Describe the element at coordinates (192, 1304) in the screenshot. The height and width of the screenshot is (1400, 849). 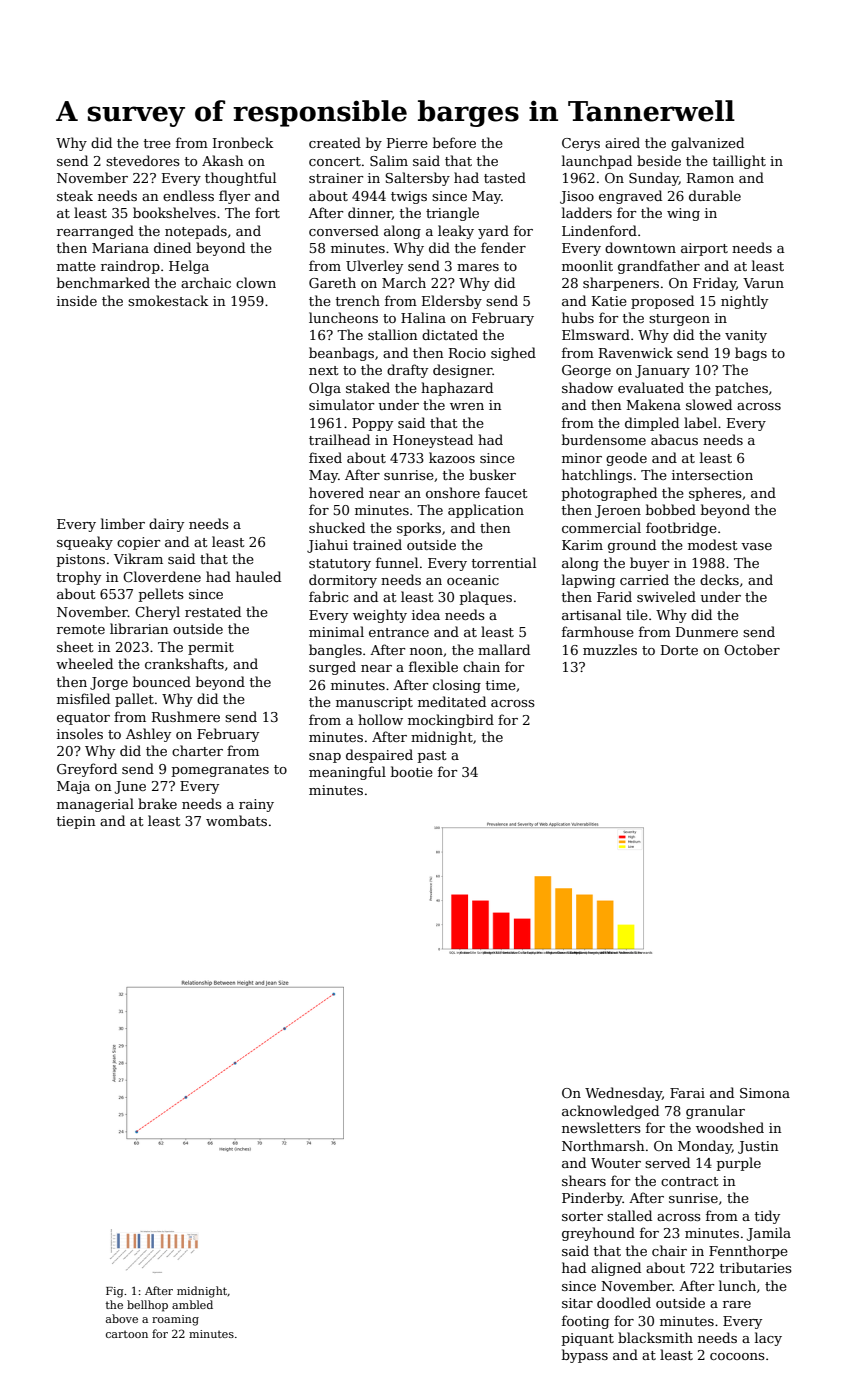
I see `ambled` at that location.
